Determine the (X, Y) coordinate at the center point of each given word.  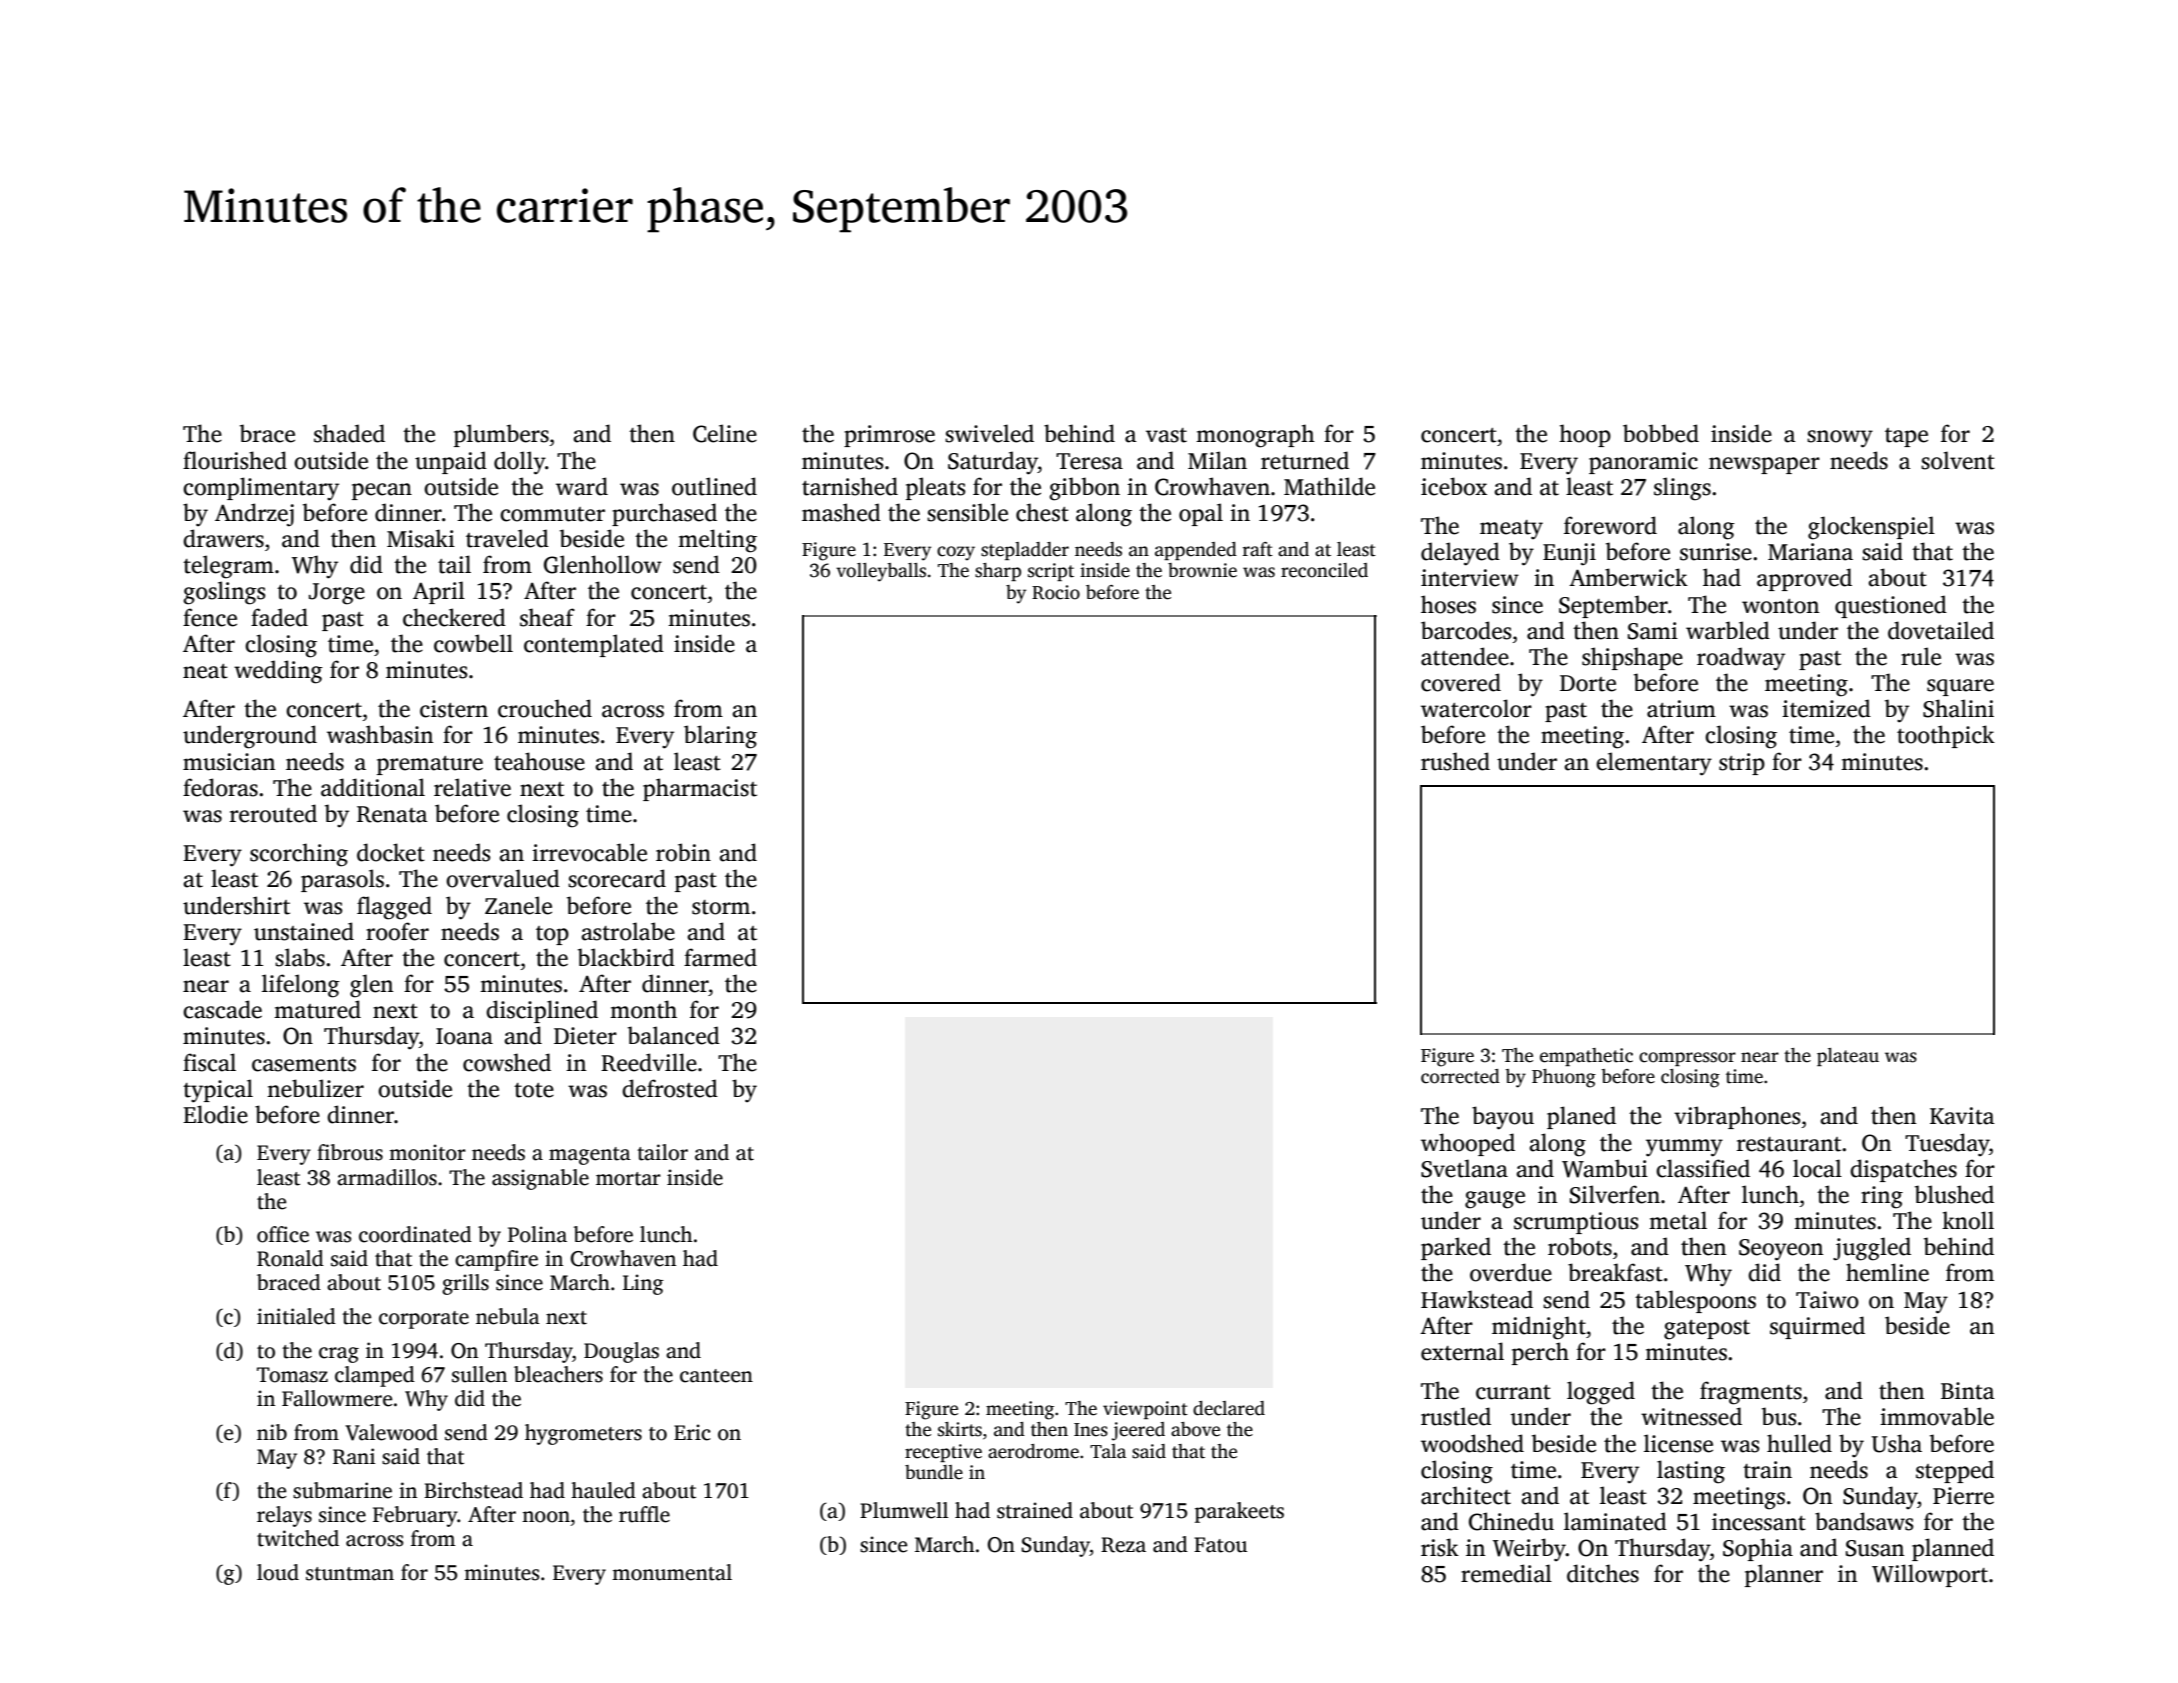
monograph (1255, 436)
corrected (1460, 1076)
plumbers (501, 435)
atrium (1681, 709)
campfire (496, 1260)
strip (1742, 764)
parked (1456, 1248)
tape (1906, 437)
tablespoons (1695, 1301)
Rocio (1056, 592)
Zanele (518, 905)
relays (284, 1516)
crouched (545, 708)
